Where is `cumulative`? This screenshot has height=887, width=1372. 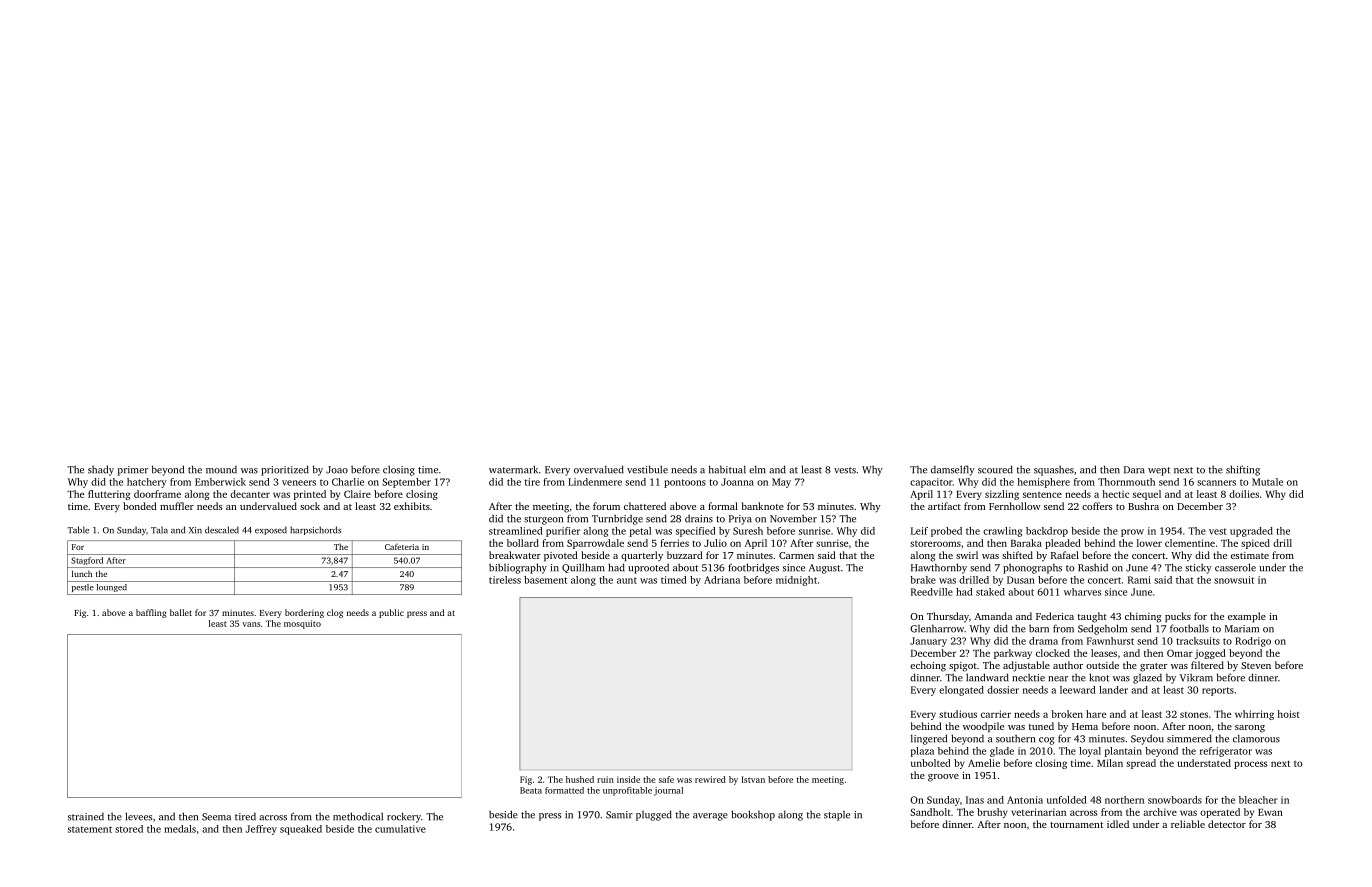 cumulative is located at coordinates (400, 829).
